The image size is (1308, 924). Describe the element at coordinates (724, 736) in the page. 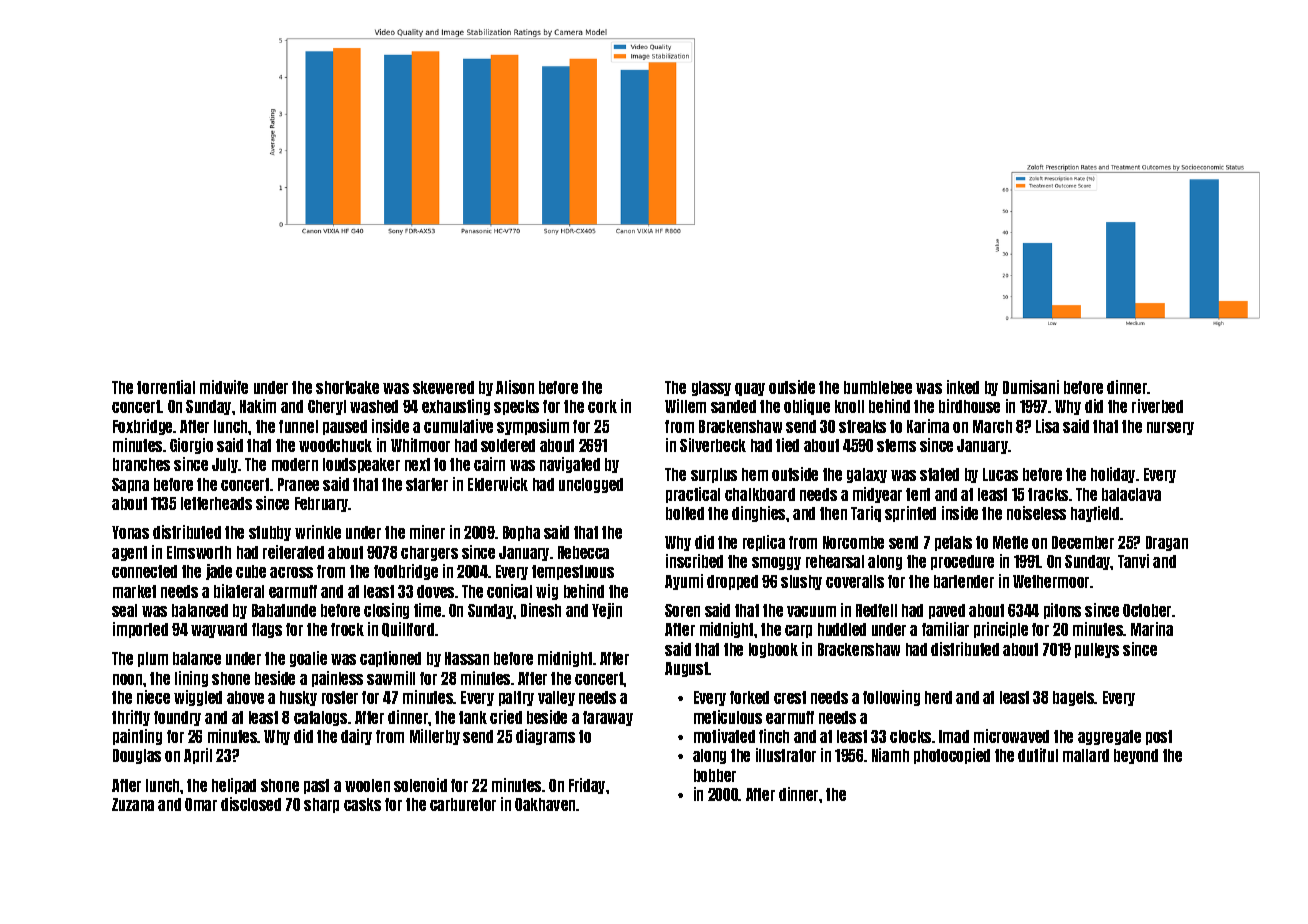

I see `motivated` at that location.
